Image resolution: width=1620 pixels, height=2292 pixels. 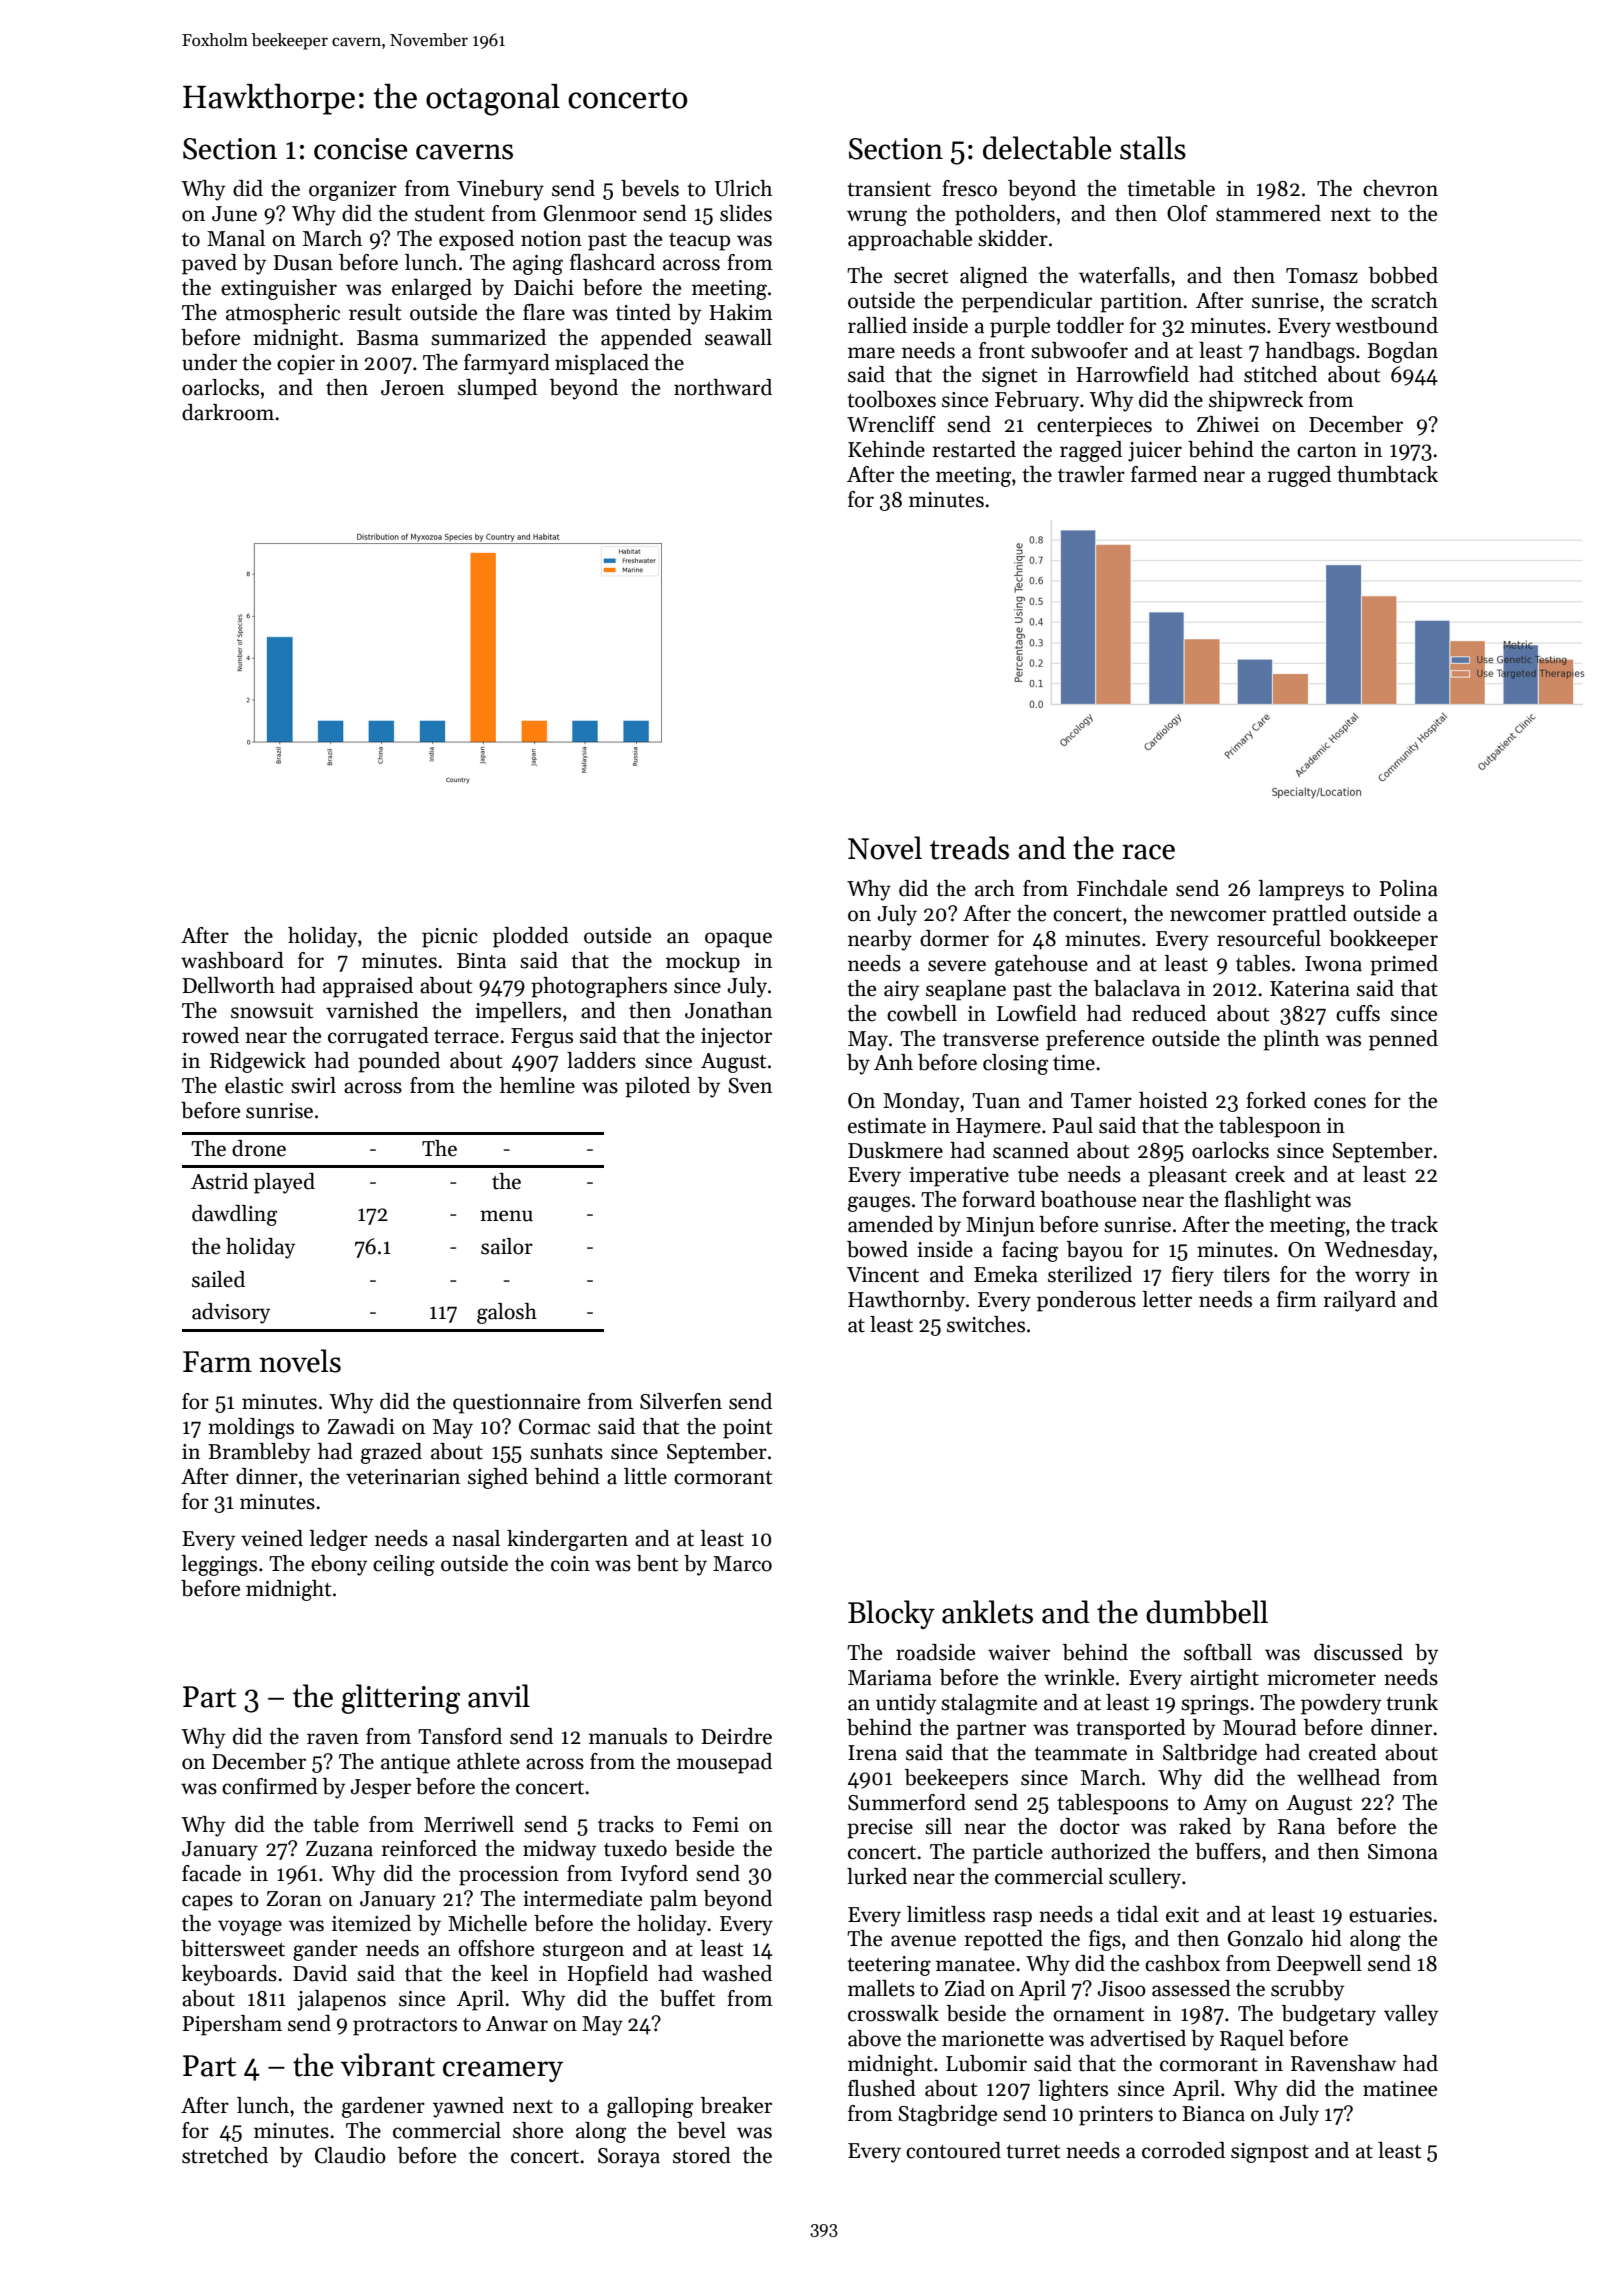 I want to click on cones, so click(x=1340, y=1103).
